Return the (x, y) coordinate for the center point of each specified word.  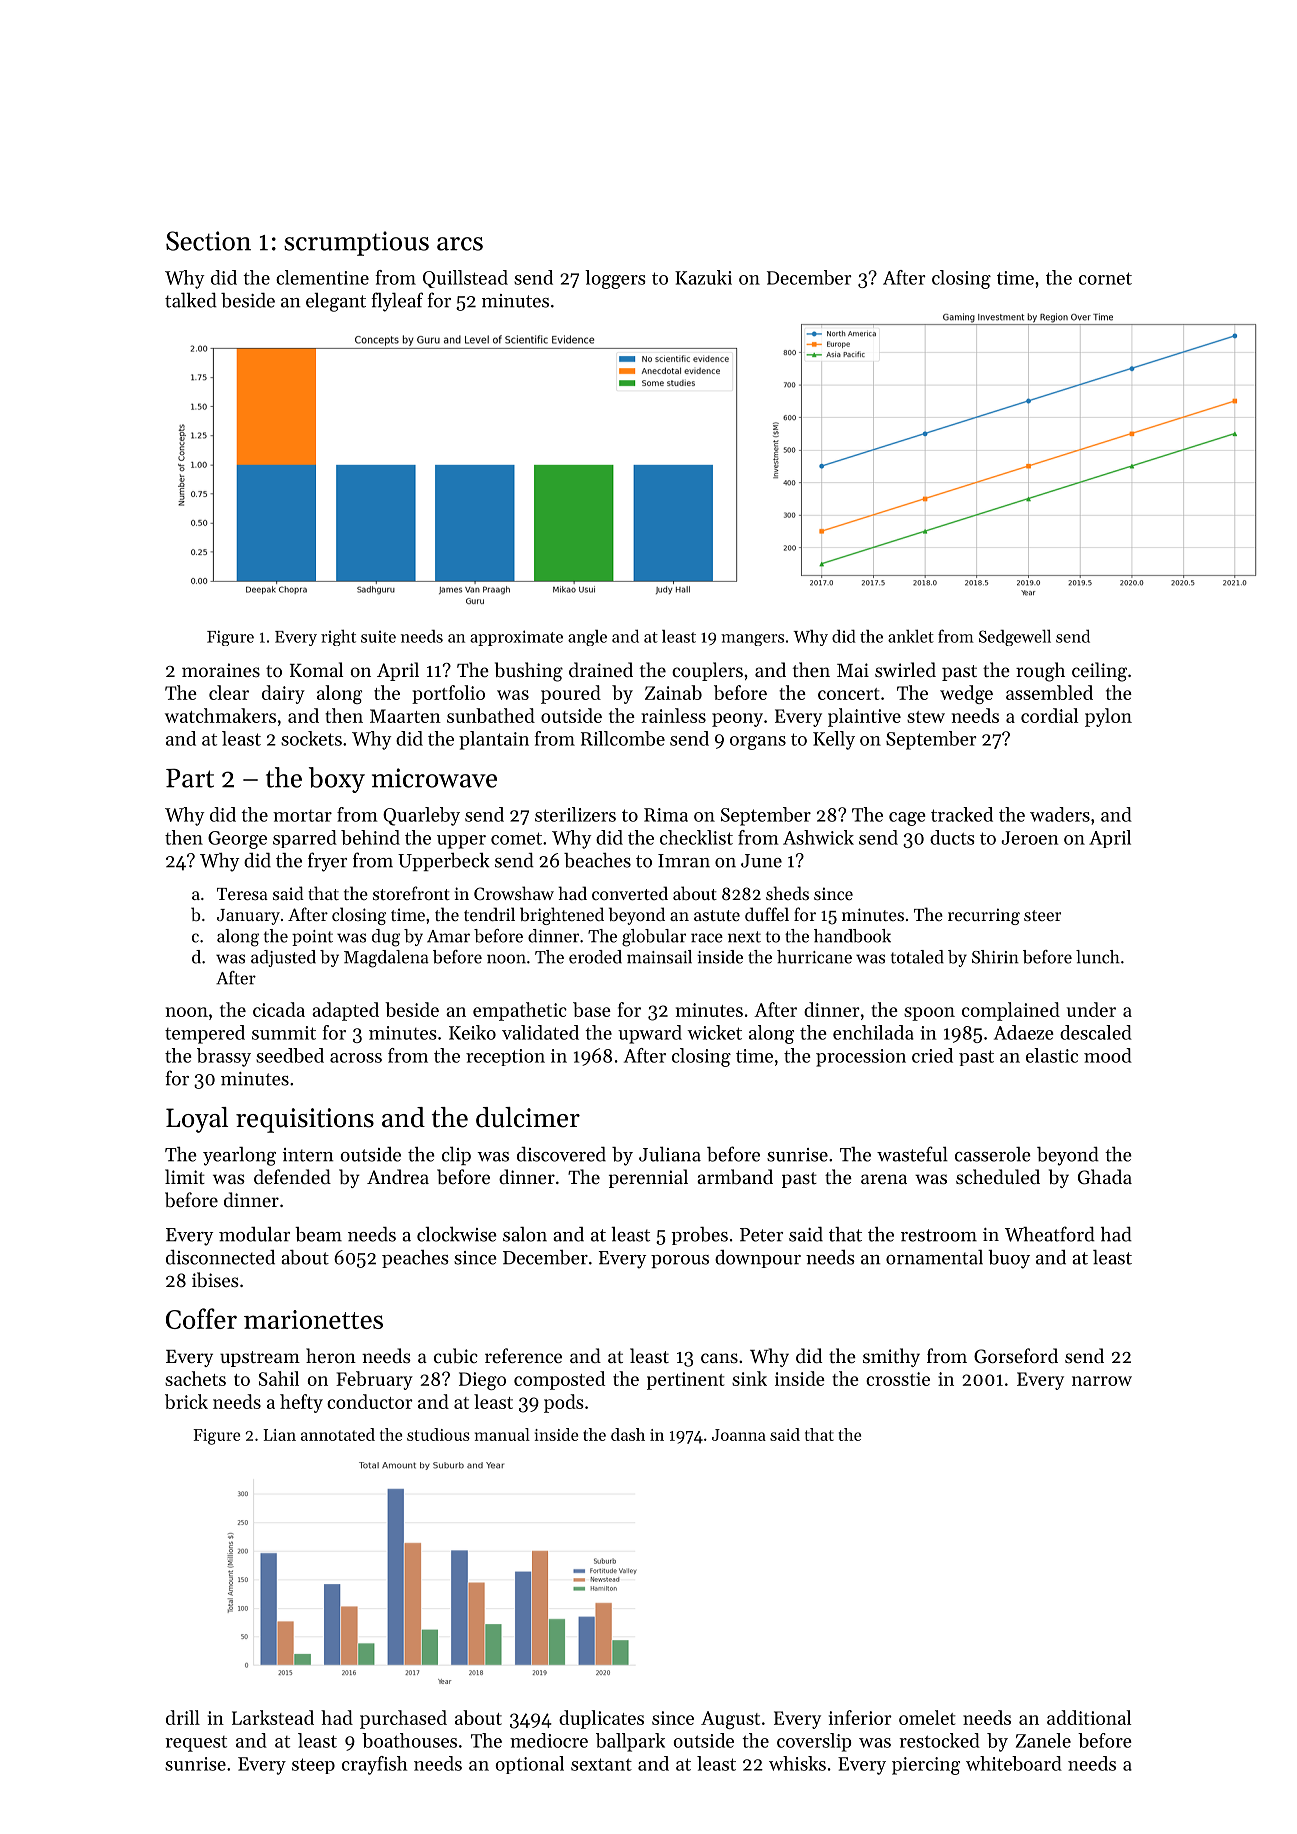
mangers (752, 640)
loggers (615, 279)
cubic (456, 1356)
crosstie (898, 1379)
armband (735, 1177)
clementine (322, 277)
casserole (993, 1154)
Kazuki (703, 277)
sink (749, 1378)
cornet (1105, 278)
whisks (797, 1763)
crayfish (374, 1765)
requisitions (305, 1120)
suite (378, 637)
